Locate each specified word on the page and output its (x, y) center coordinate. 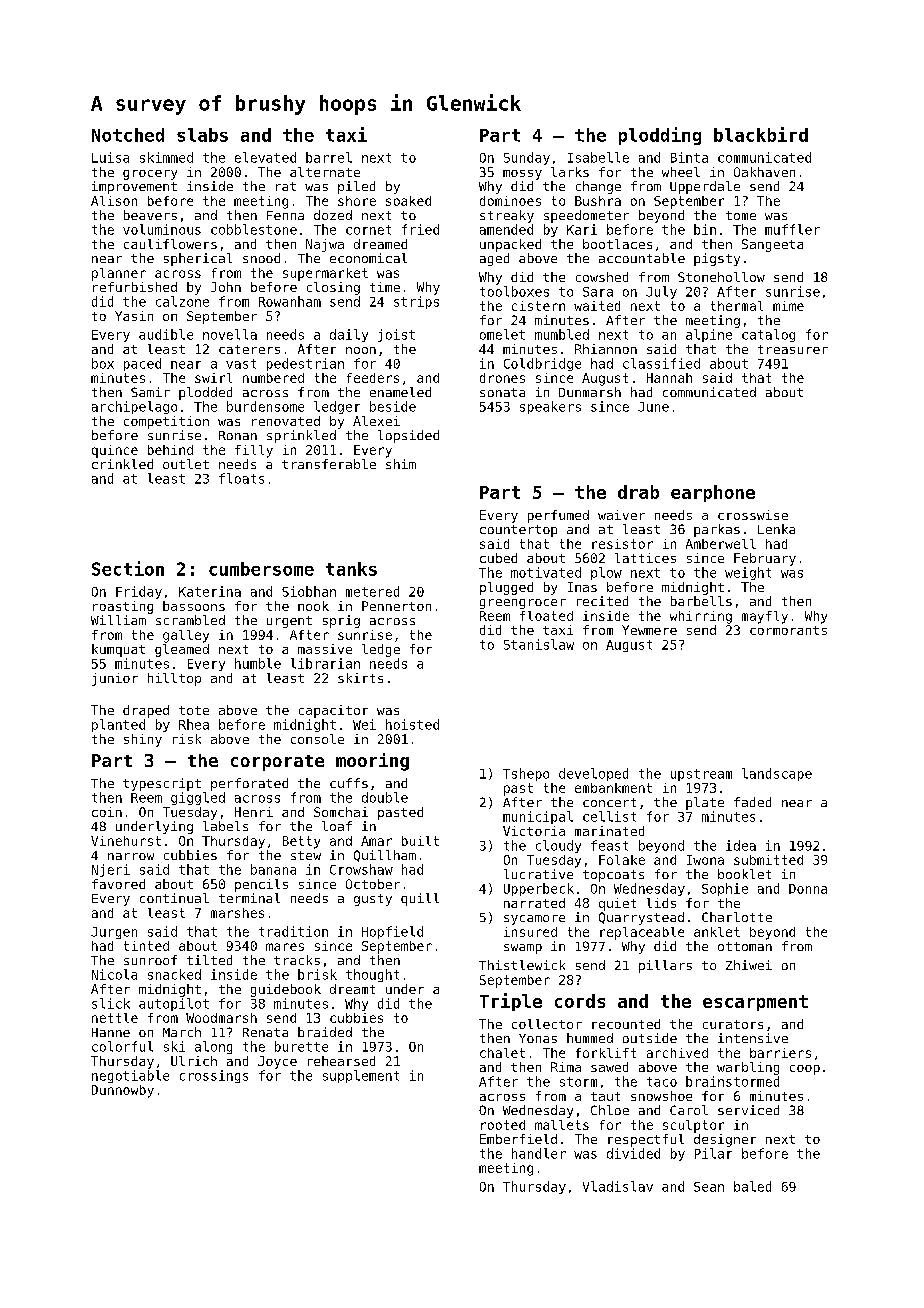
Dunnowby (123, 1091)
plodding (660, 136)
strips (416, 302)
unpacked (510, 245)
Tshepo (526, 774)
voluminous (162, 229)
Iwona (705, 860)
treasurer (793, 349)
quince (115, 451)
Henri (254, 812)
